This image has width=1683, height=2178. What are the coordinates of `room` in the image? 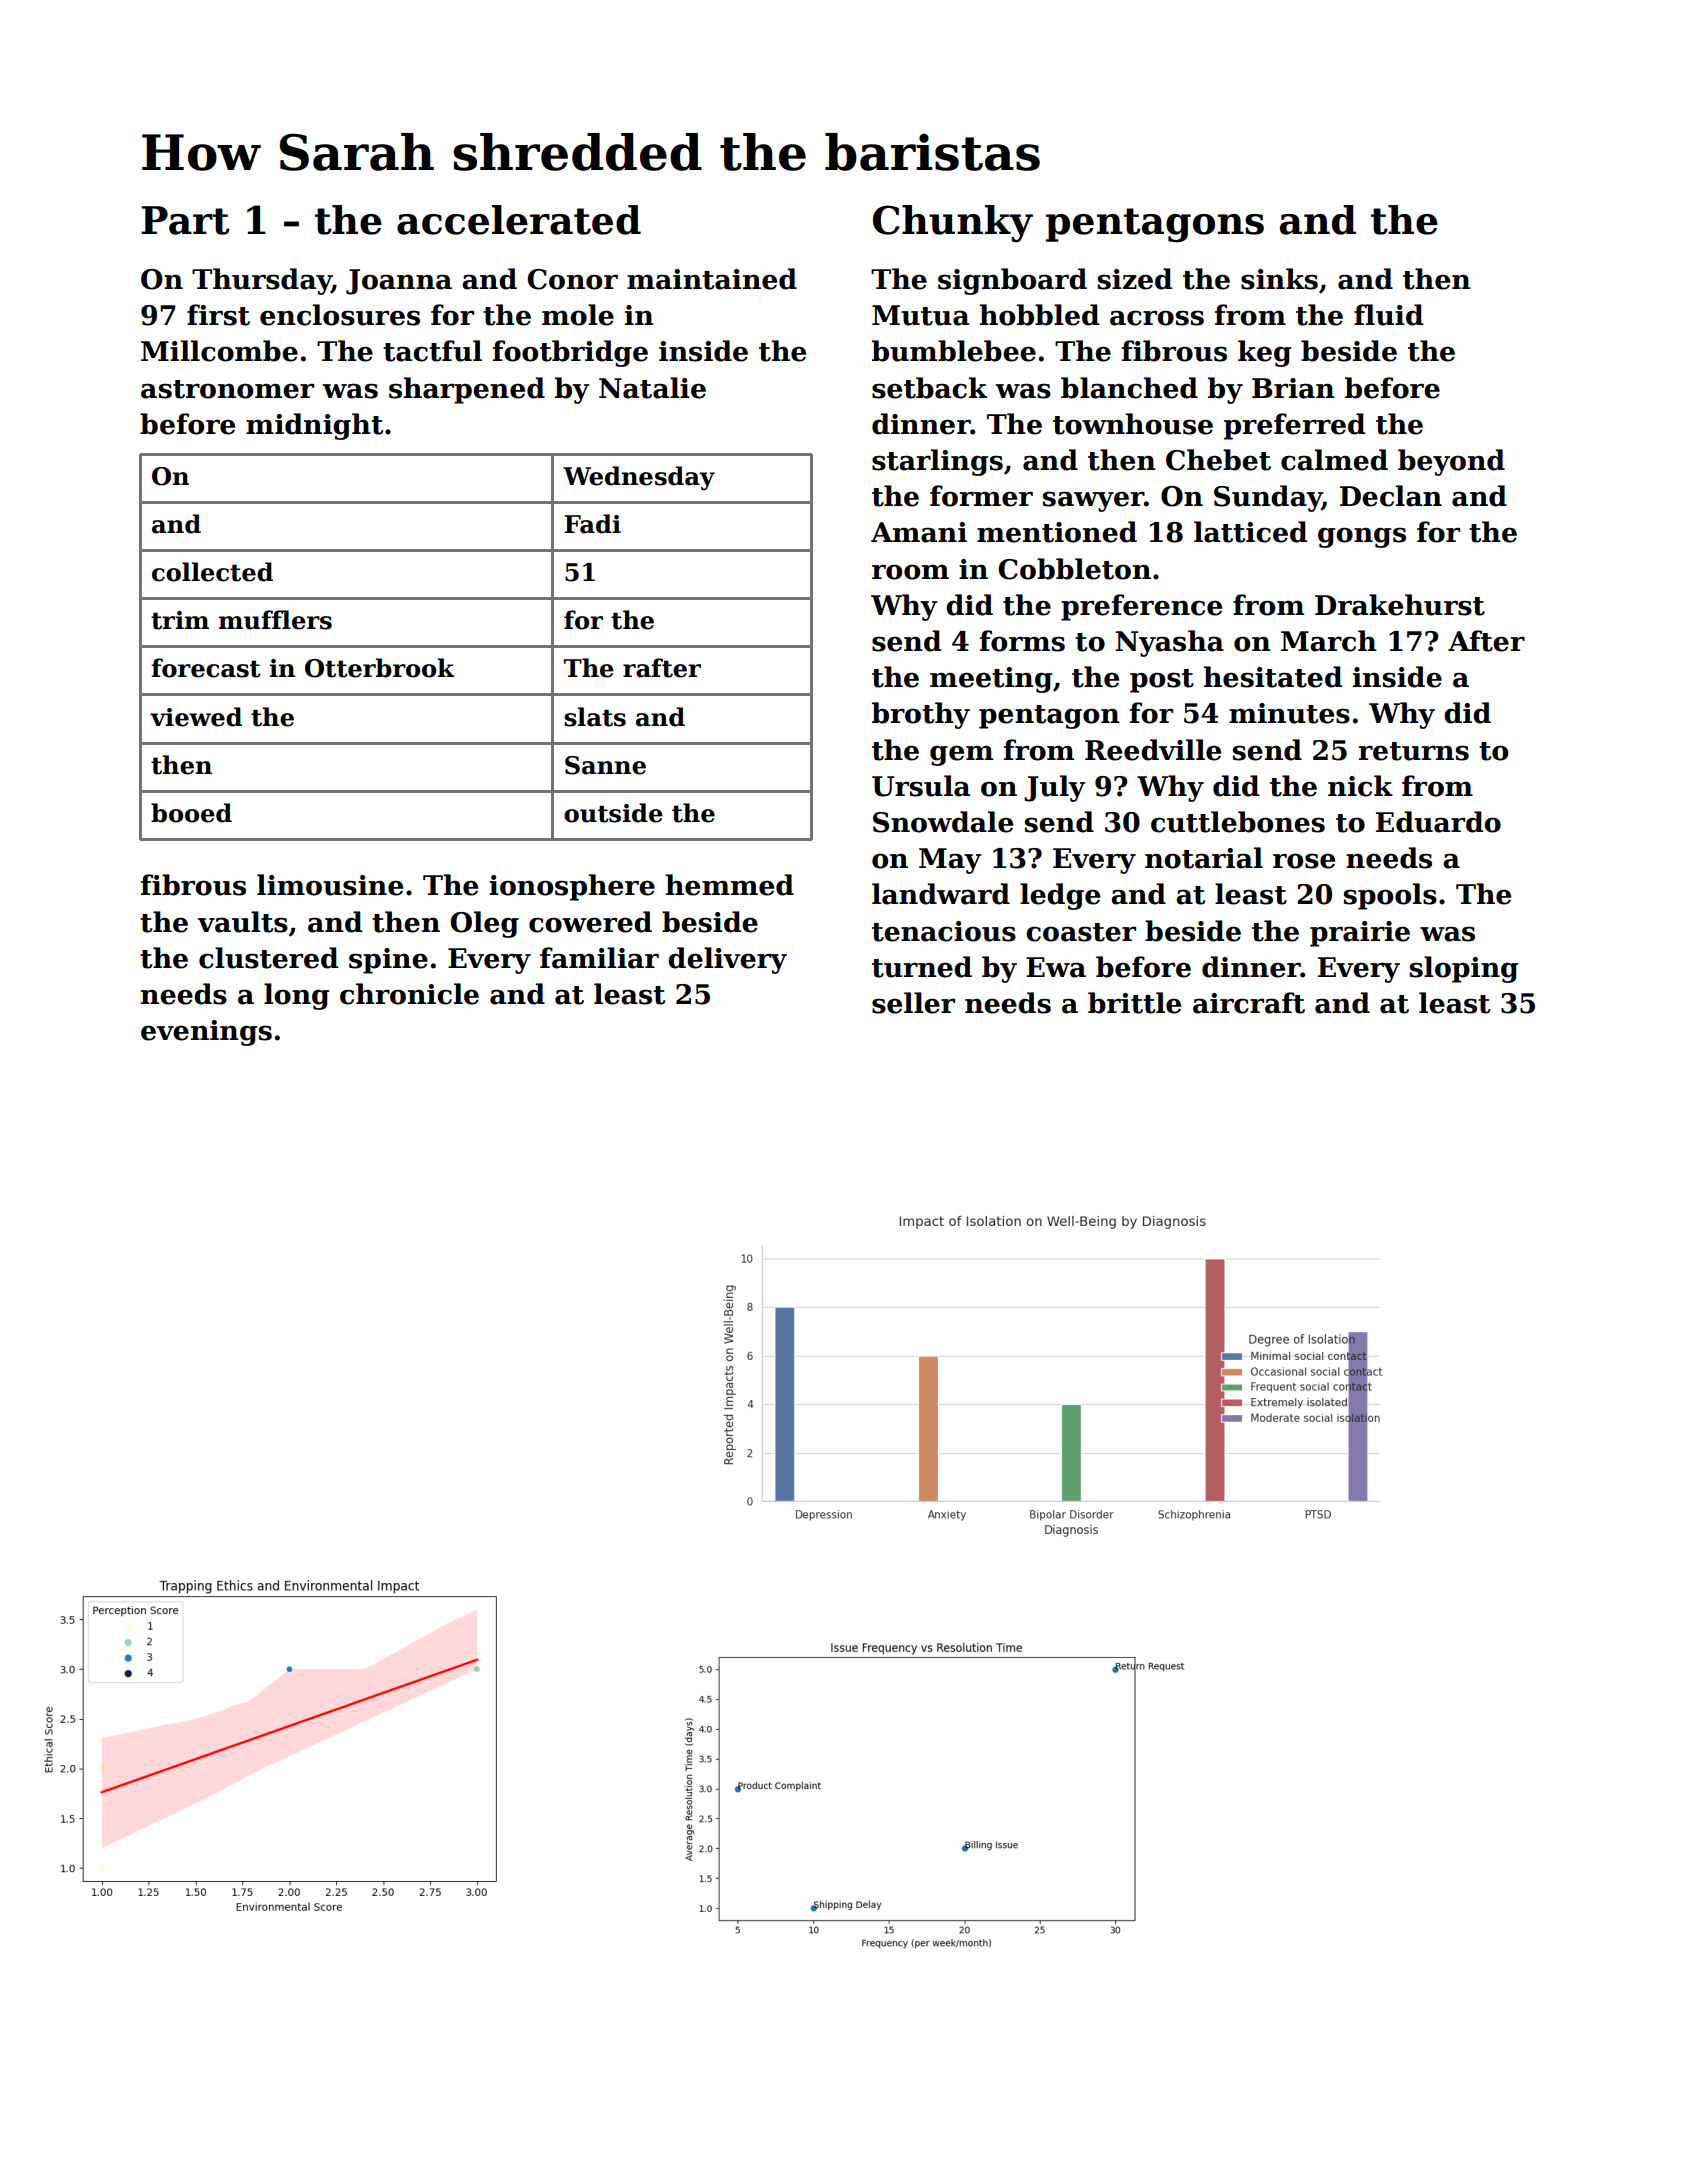 It's located at (910, 572).
